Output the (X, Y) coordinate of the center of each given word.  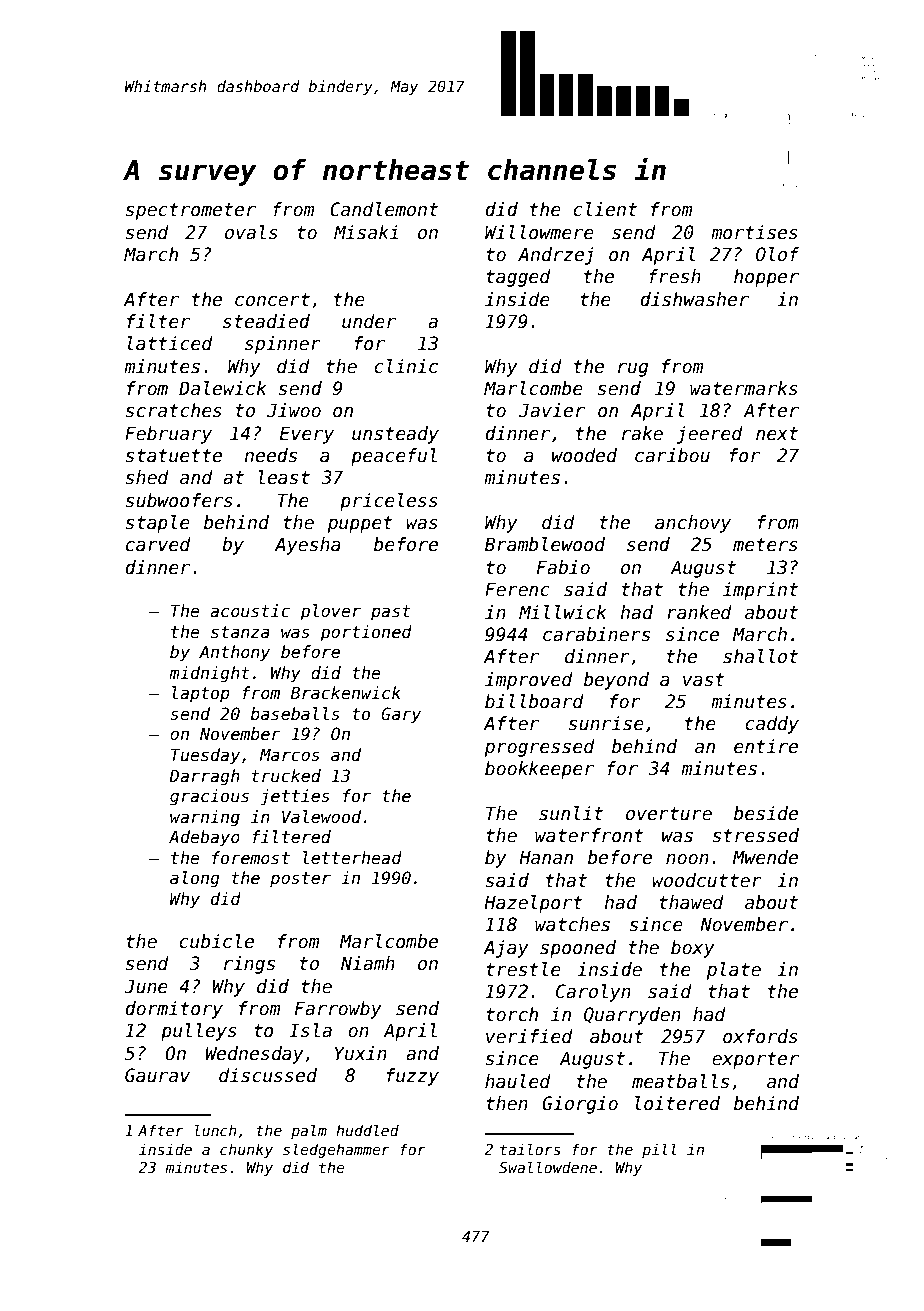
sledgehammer (336, 1150)
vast (704, 680)
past (391, 613)
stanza (240, 632)
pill (659, 1150)
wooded (584, 455)
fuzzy (413, 1077)
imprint (760, 591)
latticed (170, 343)
